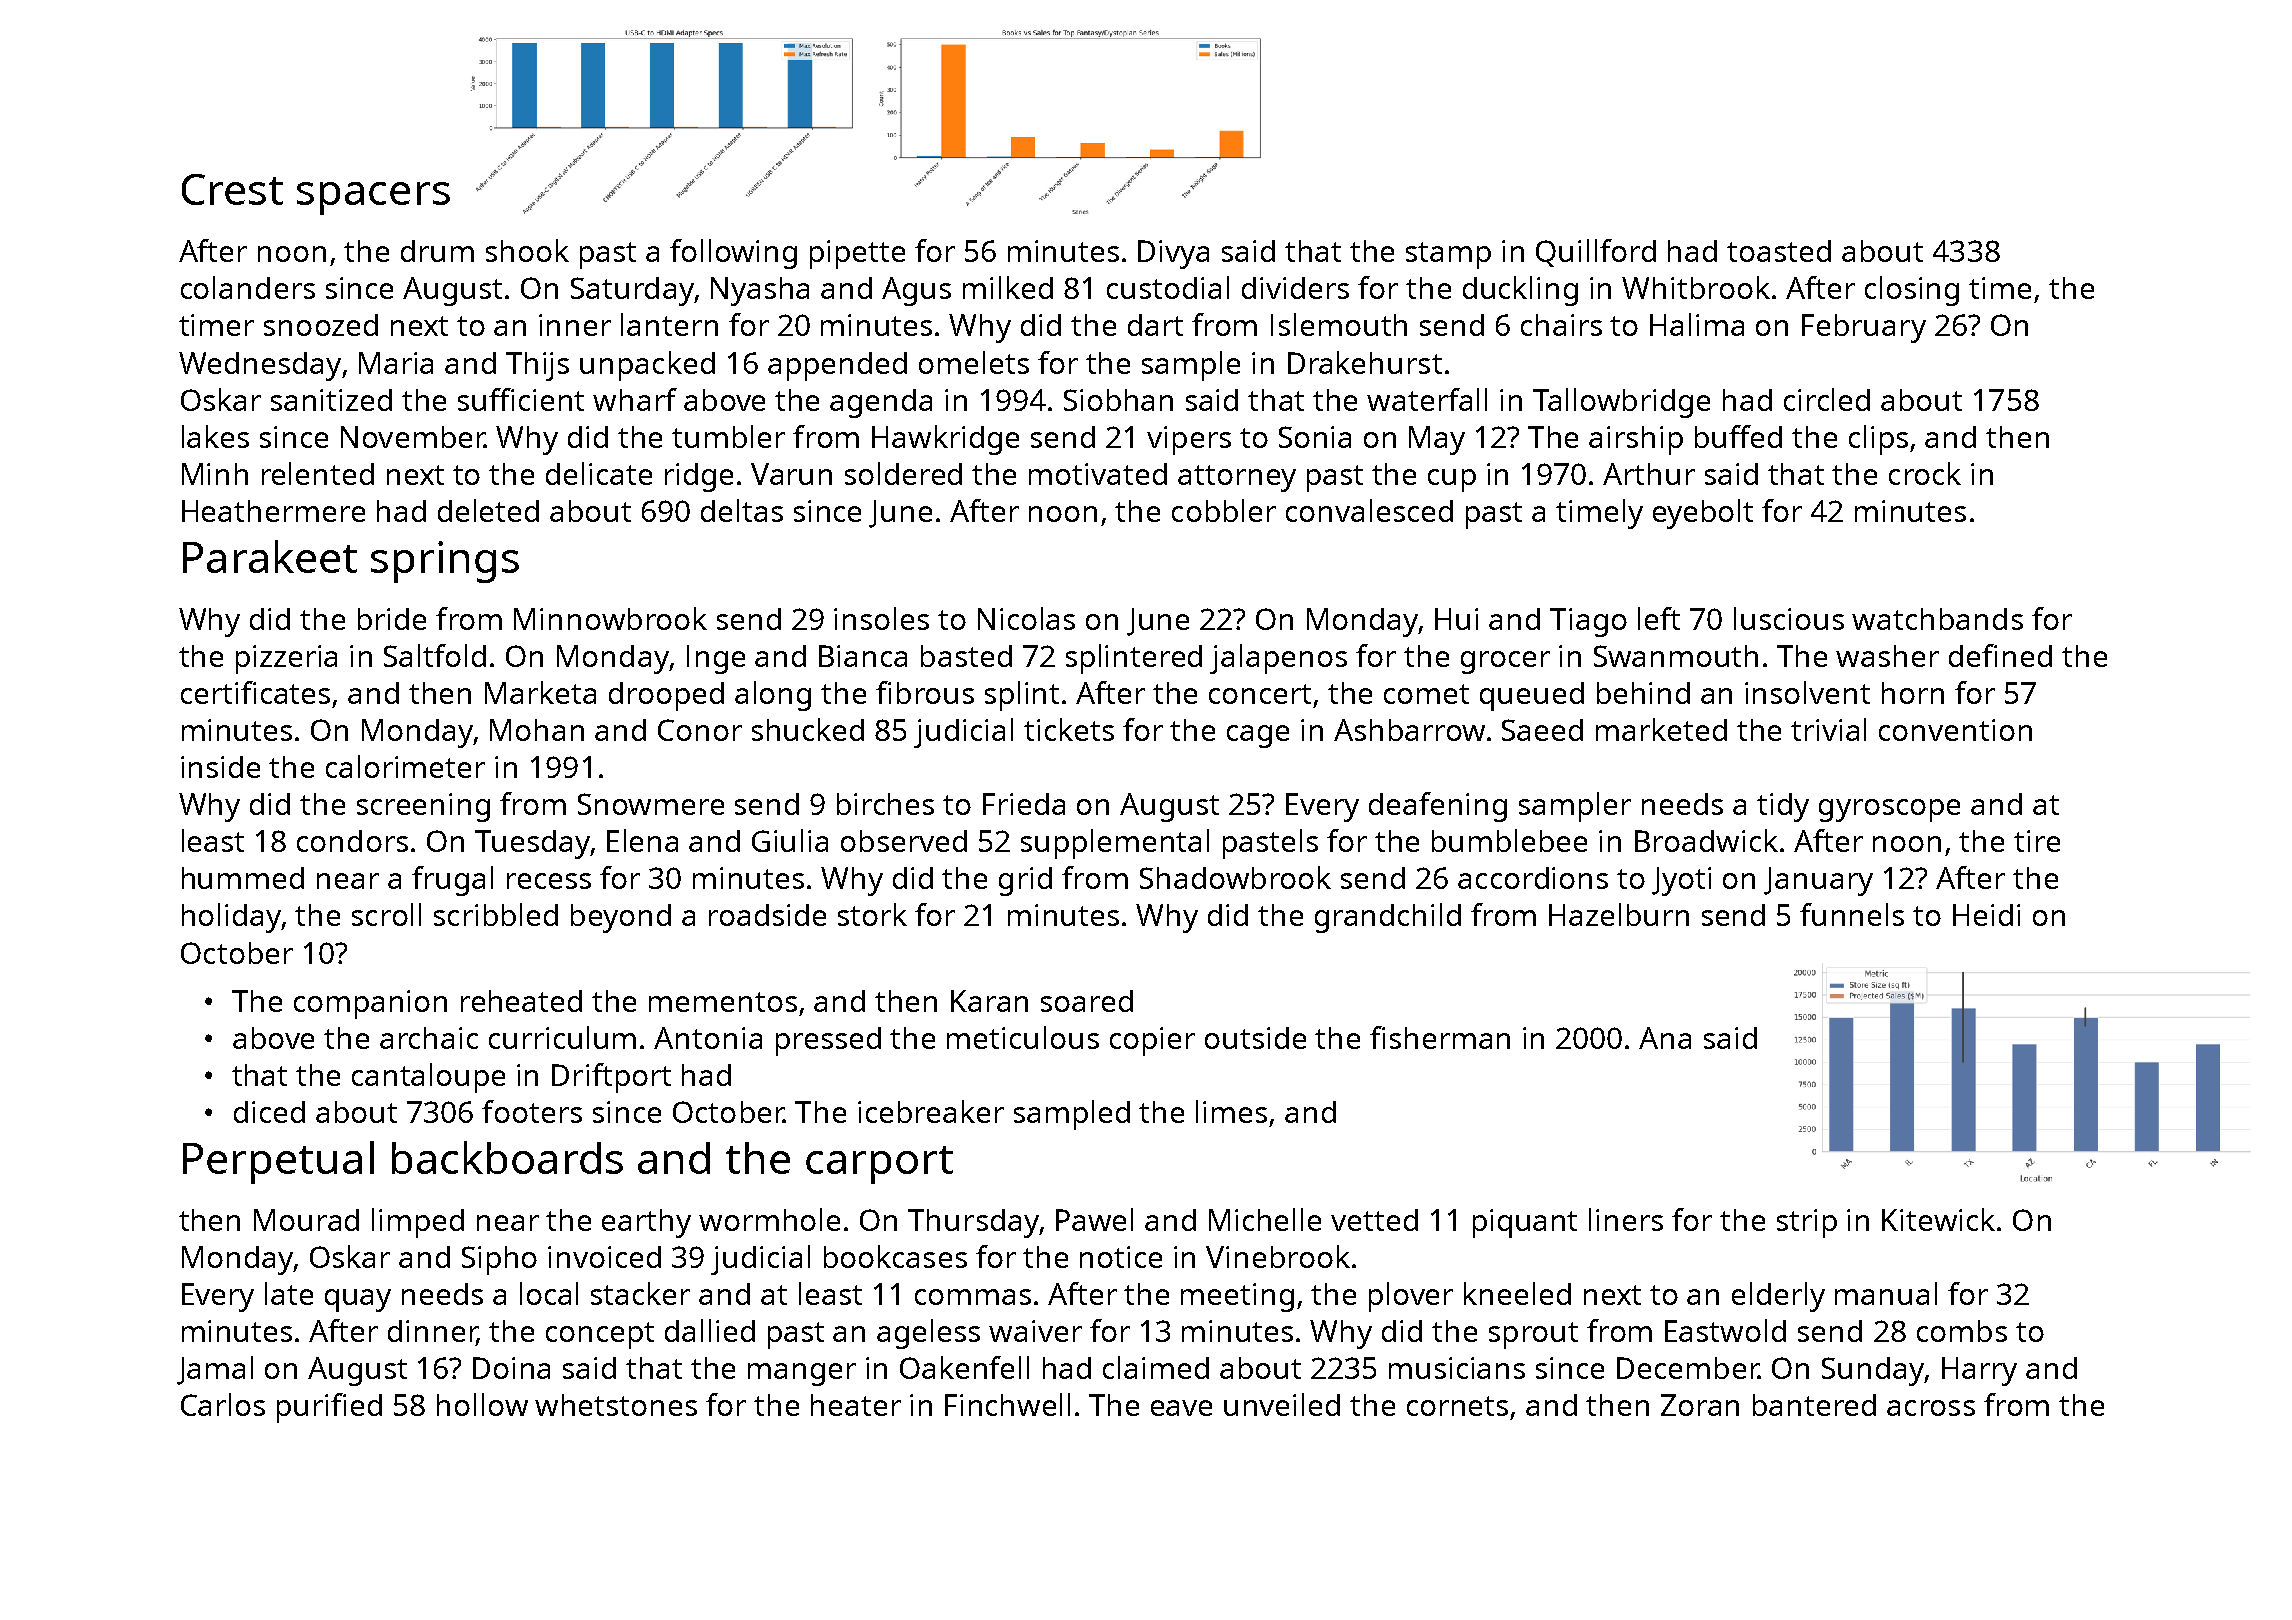  Describe the element at coordinates (223, 1404) in the document. I see `Carlos` at that location.
